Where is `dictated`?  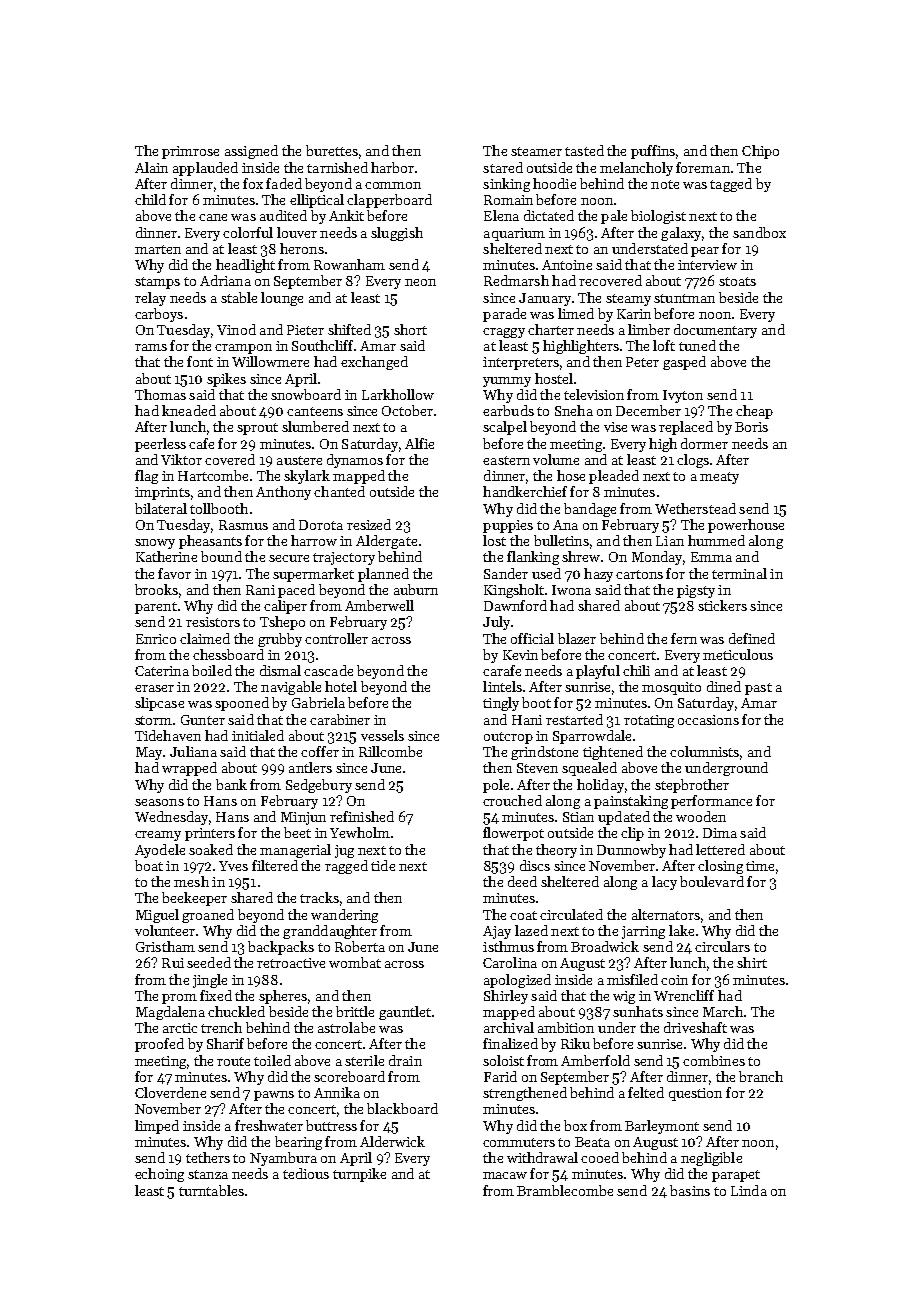 dictated is located at coordinates (549, 215).
